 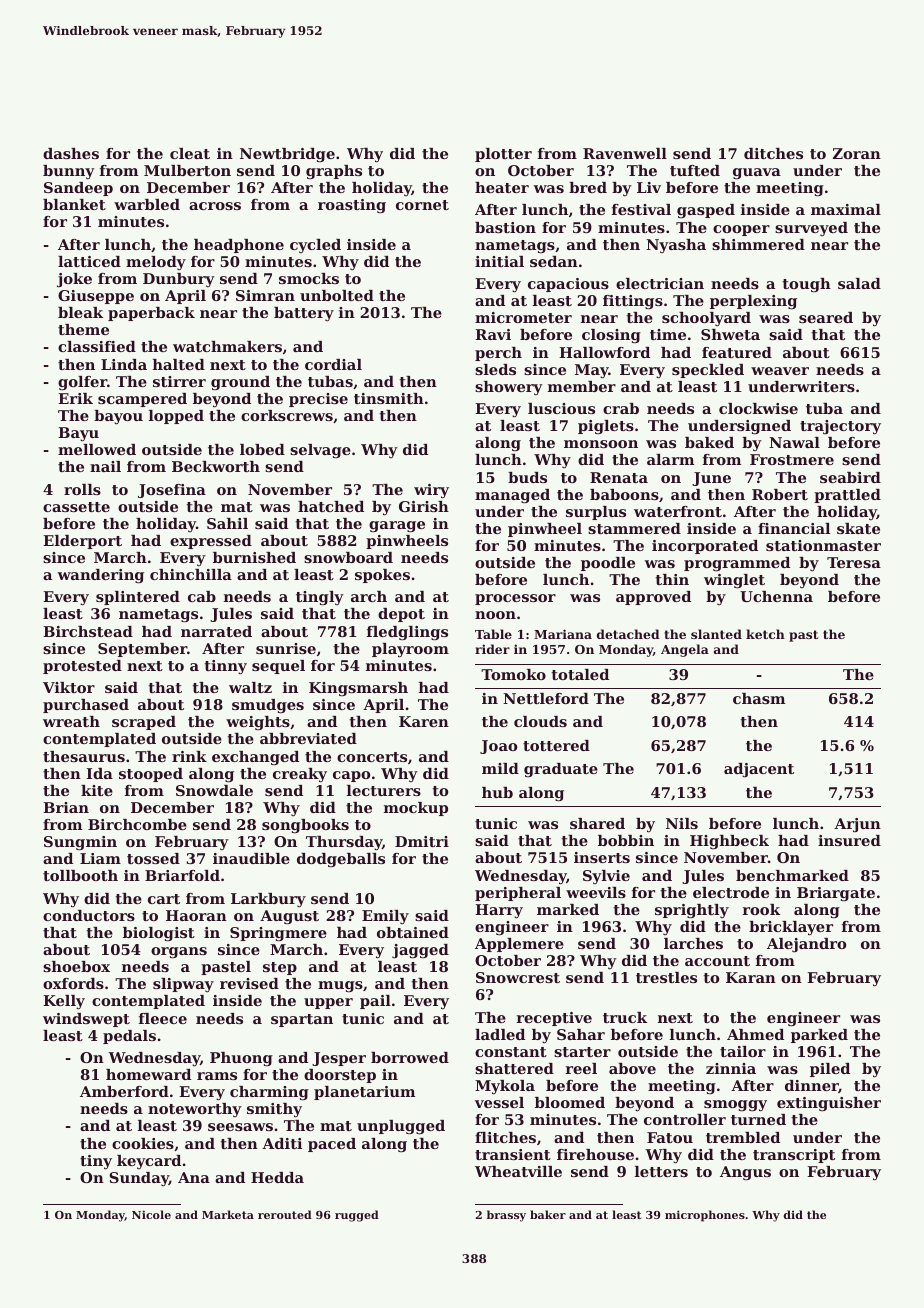 What do you see at coordinates (632, 1068) in the screenshot?
I see `above` at bounding box center [632, 1068].
